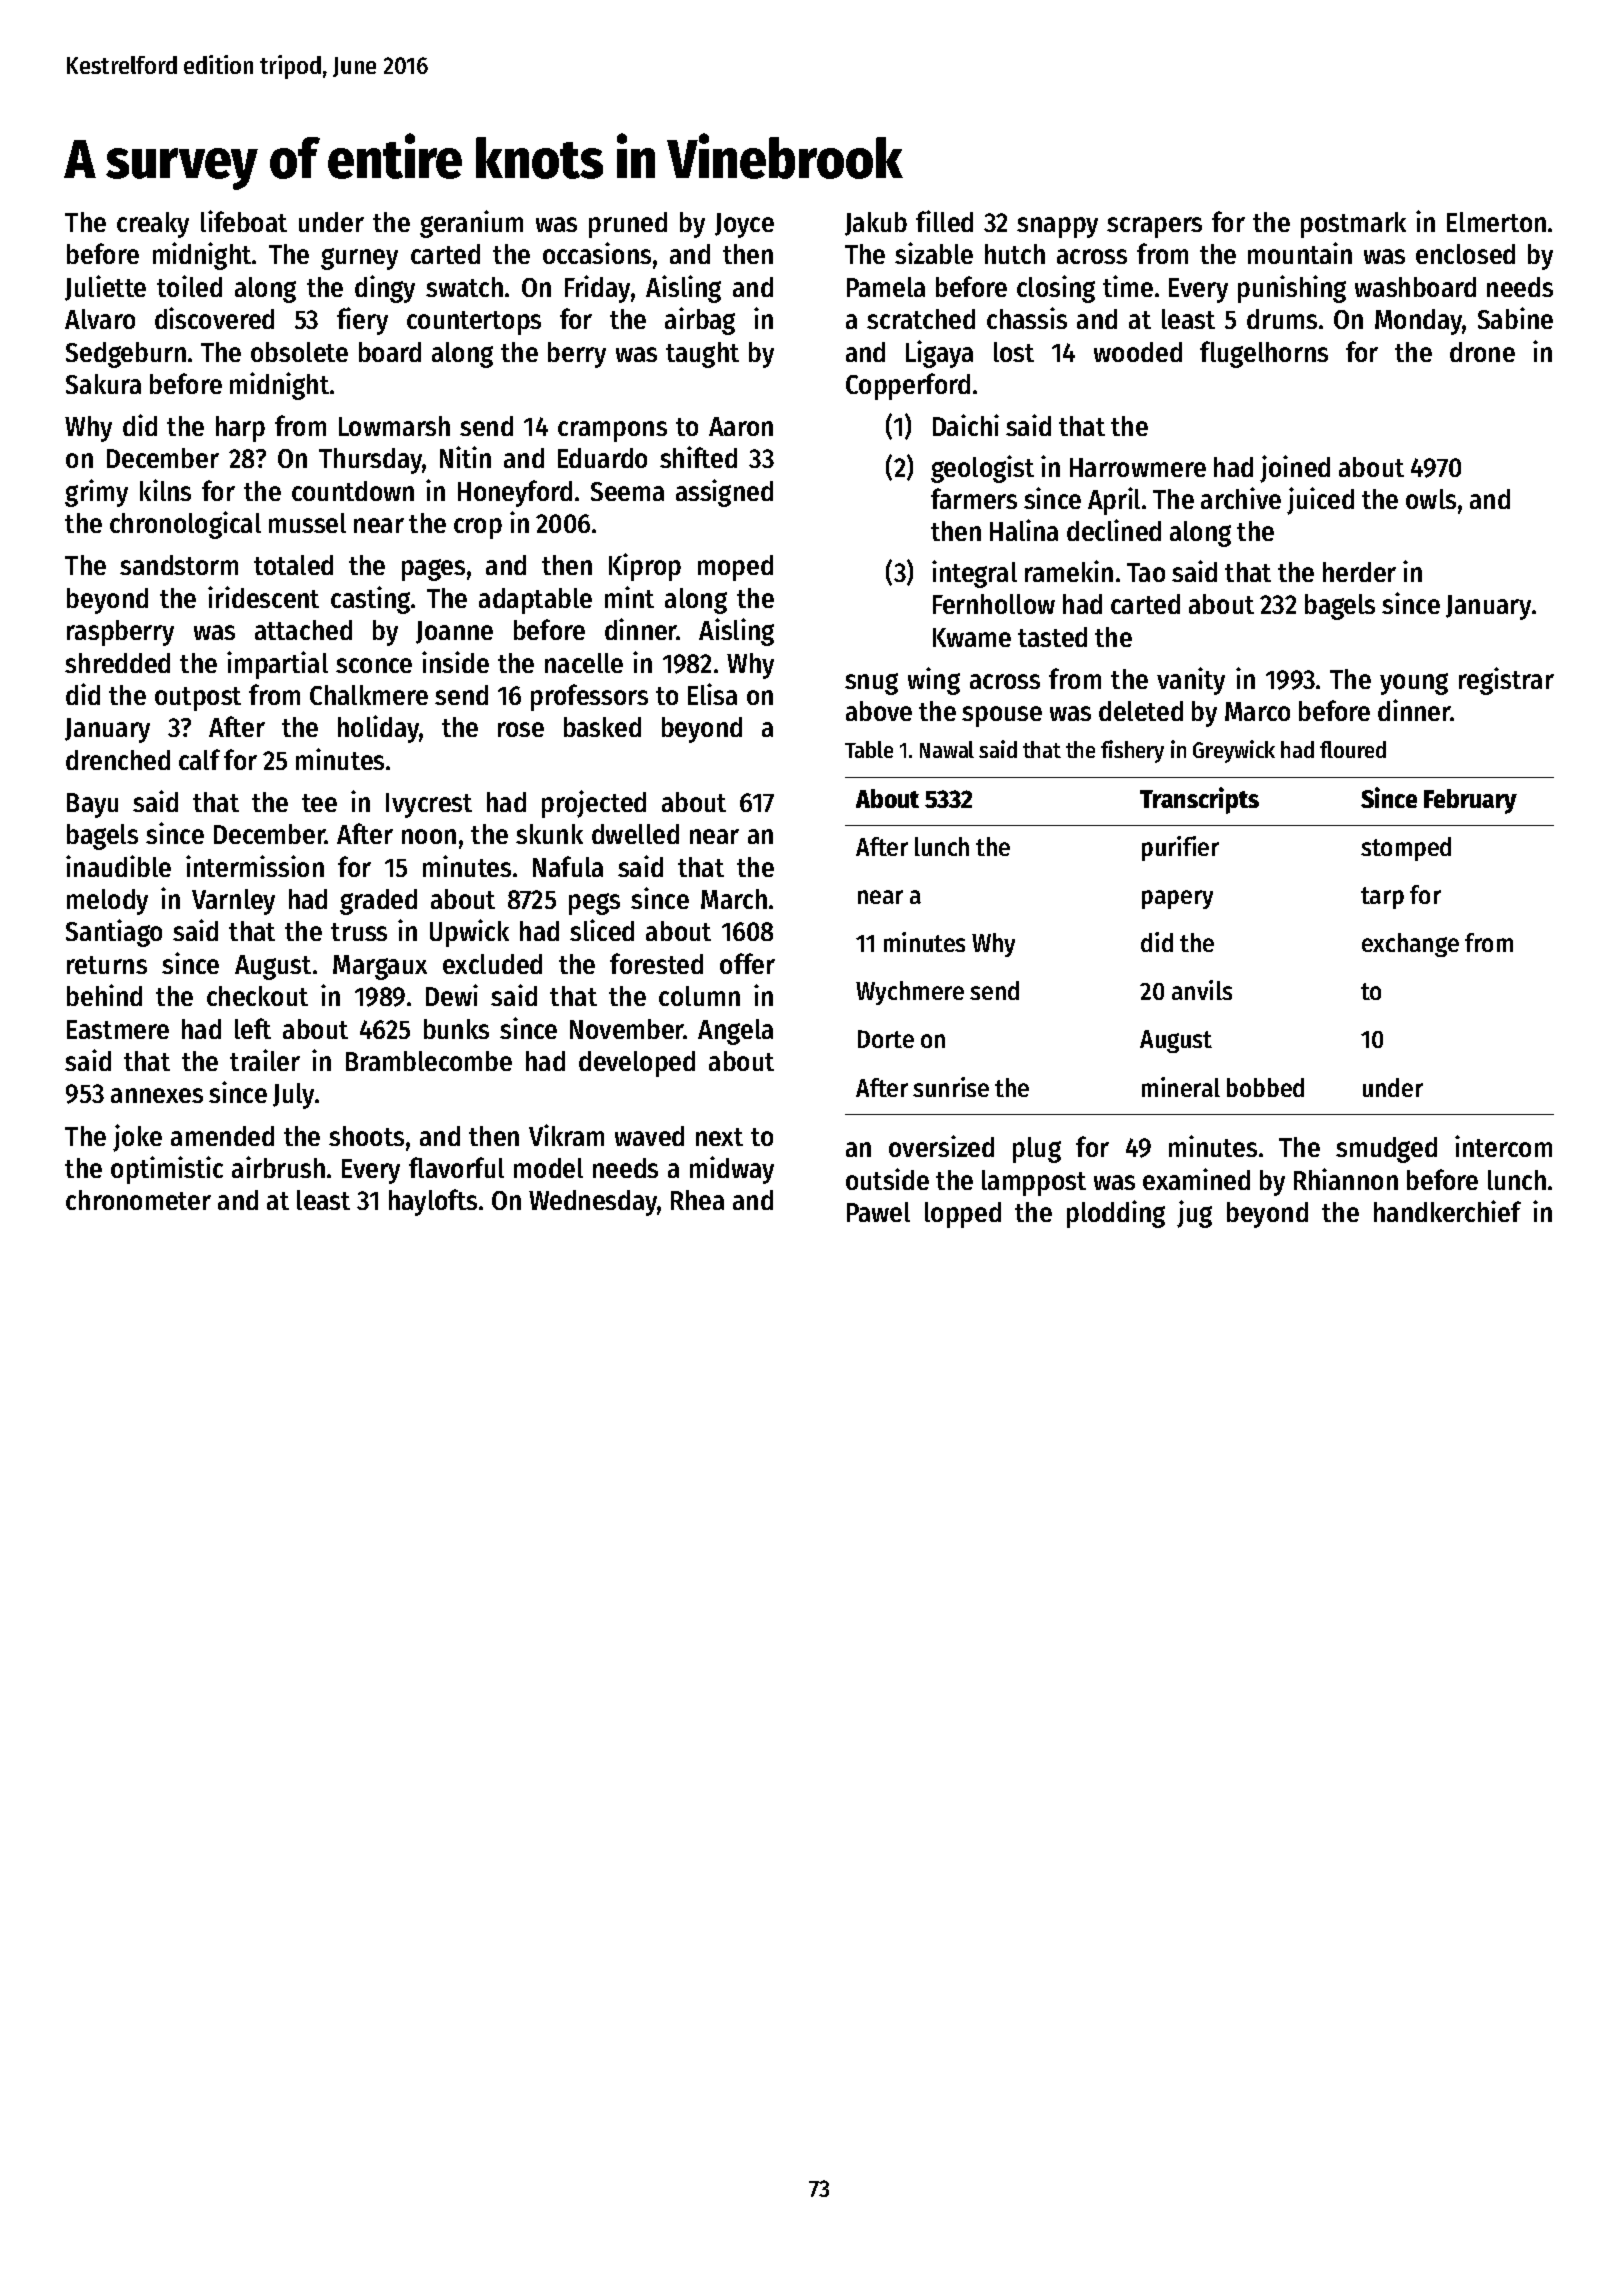 Image resolution: width=1620 pixels, height=2292 pixels. Describe the element at coordinates (299, 352) in the page. I see `obsolete` at that location.
